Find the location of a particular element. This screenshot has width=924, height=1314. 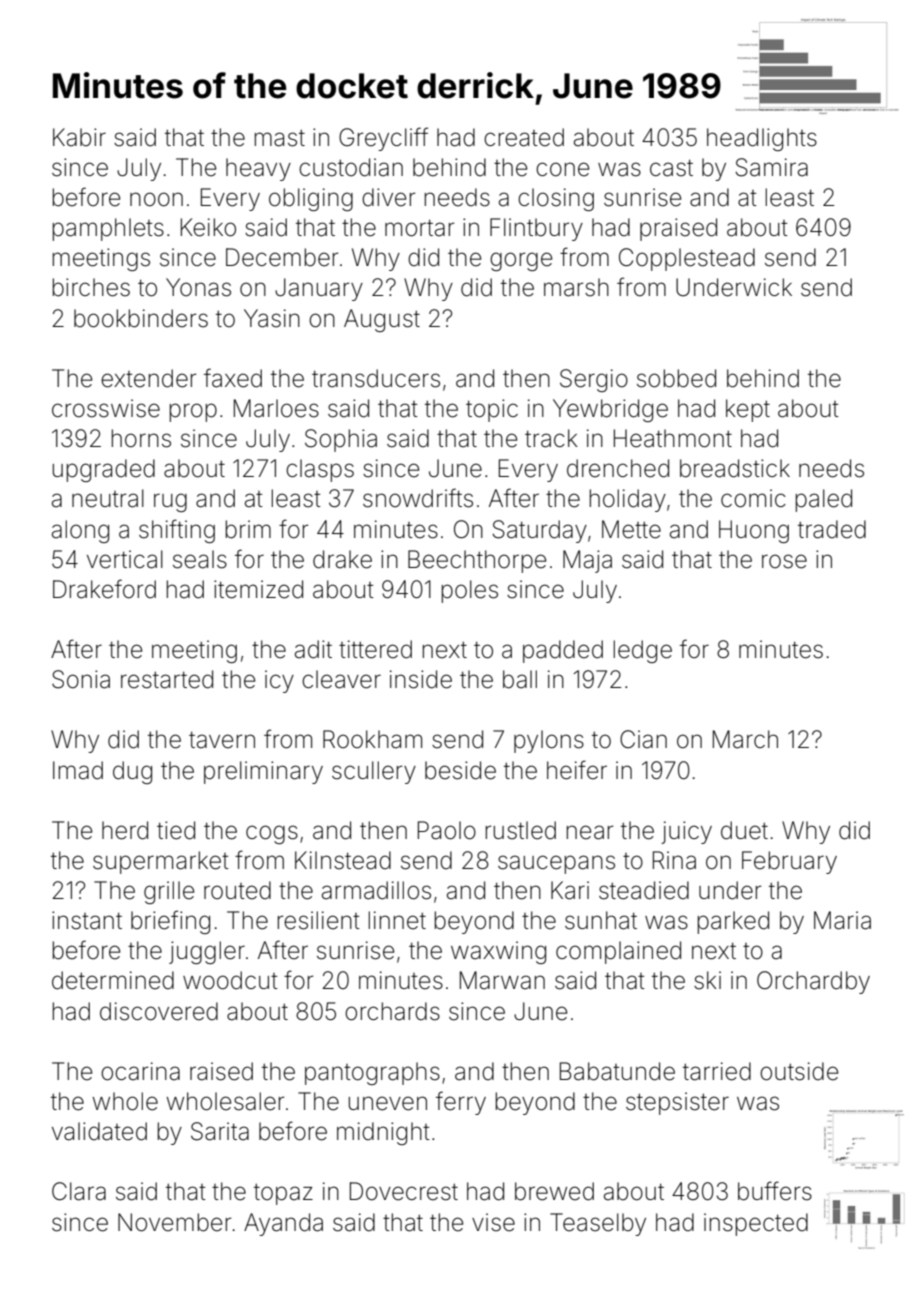

noon is located at coordinates (156, 199).
